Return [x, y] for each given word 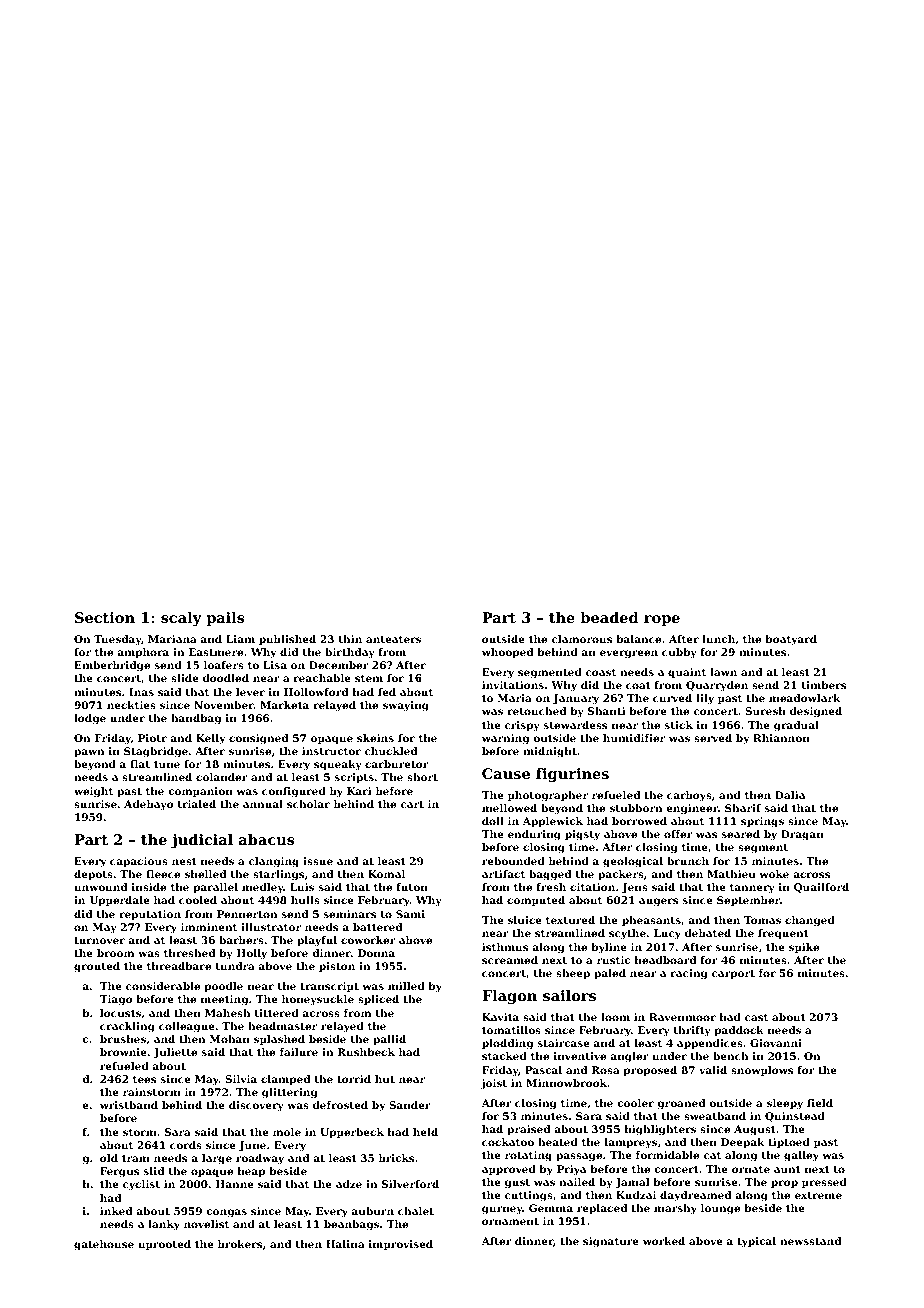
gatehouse [104, 1245]
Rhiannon [781, 738]
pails [225, 619]
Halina [345, 1244]
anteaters [393, 639]
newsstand [810, 1241]
